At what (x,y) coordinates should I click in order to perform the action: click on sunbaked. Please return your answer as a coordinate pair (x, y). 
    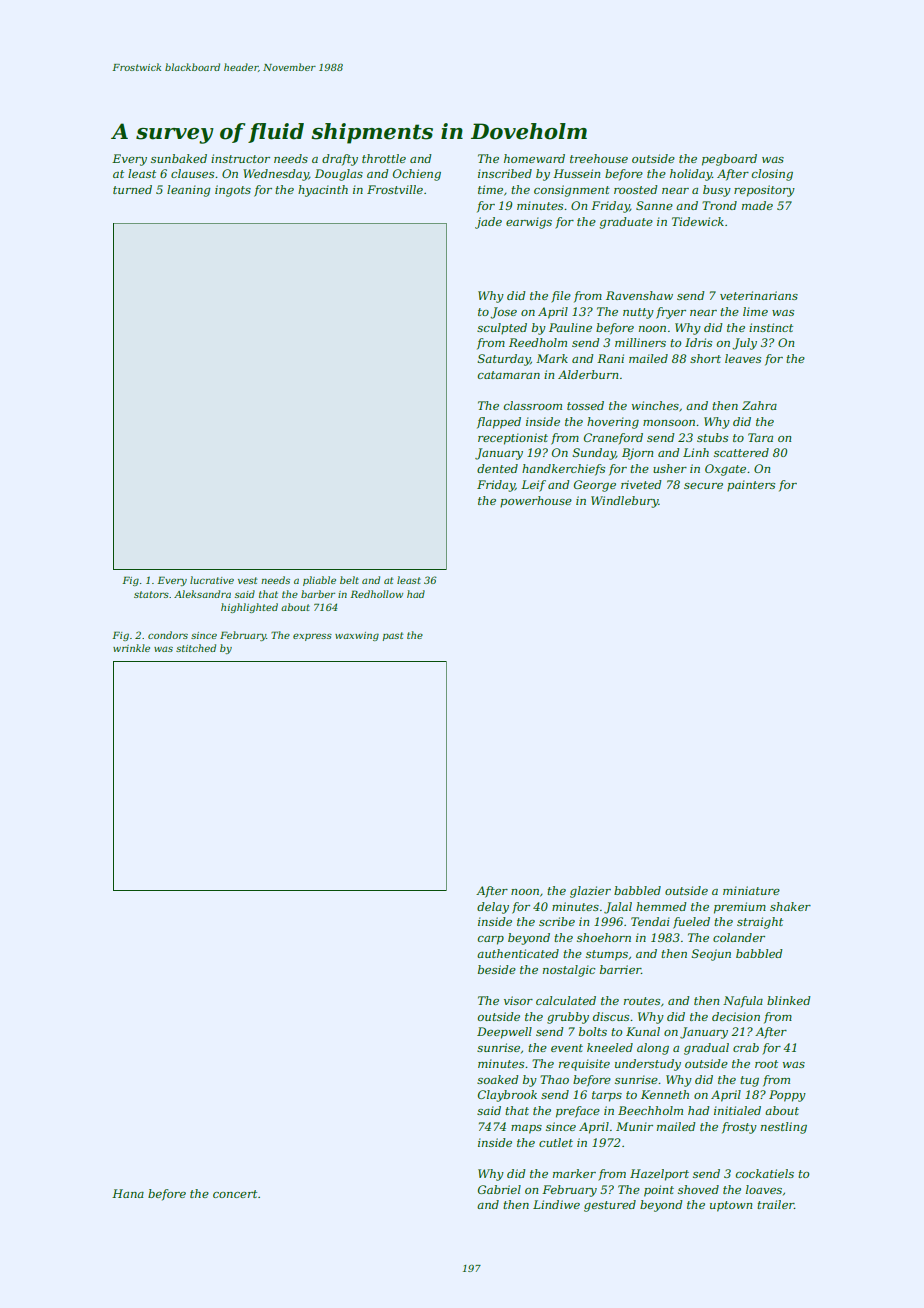
    Looking at the image, I should click on (179, 158).
